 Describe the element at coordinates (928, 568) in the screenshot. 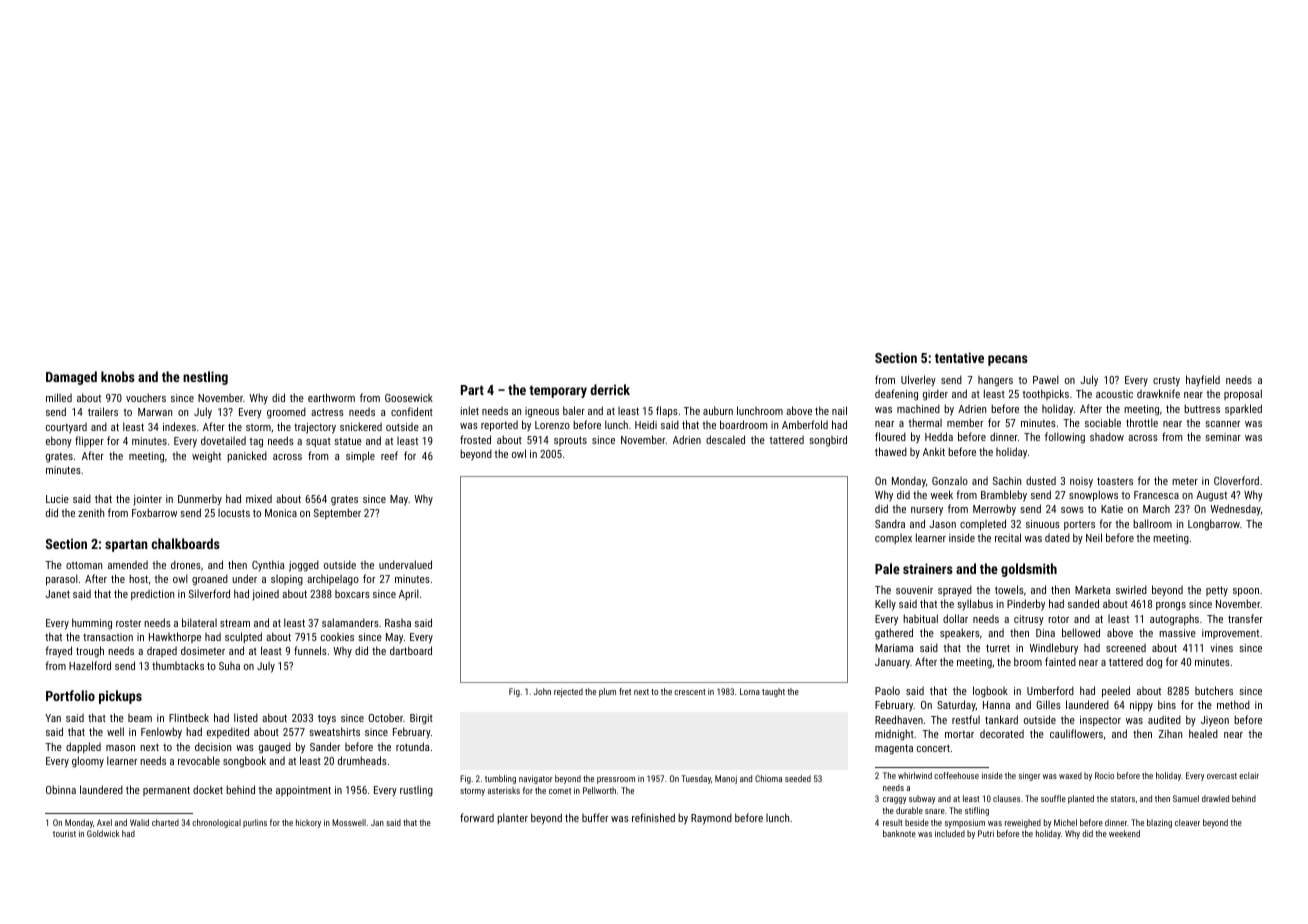

I see `strainers` at that location.
